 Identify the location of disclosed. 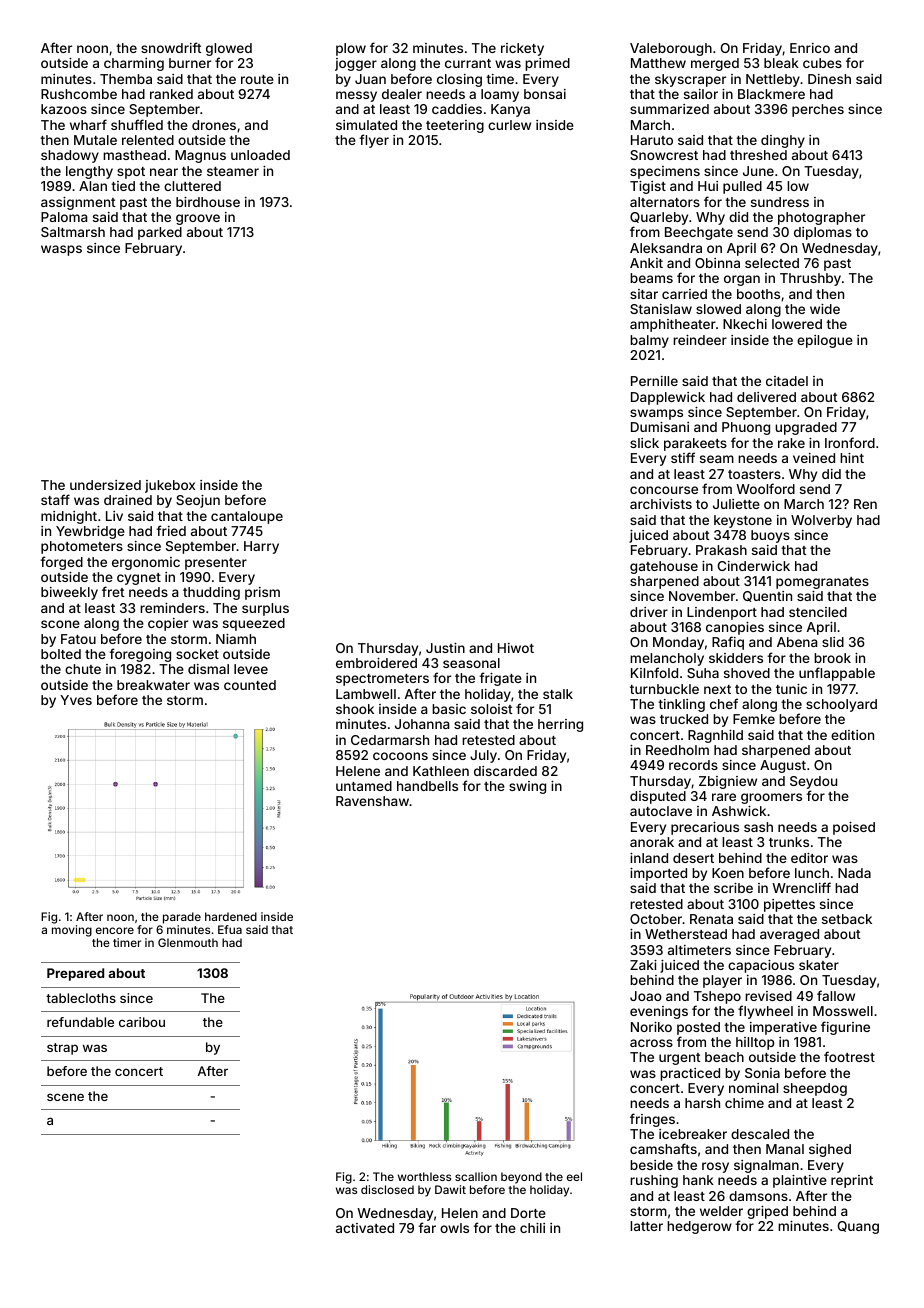
(387, 1189).
